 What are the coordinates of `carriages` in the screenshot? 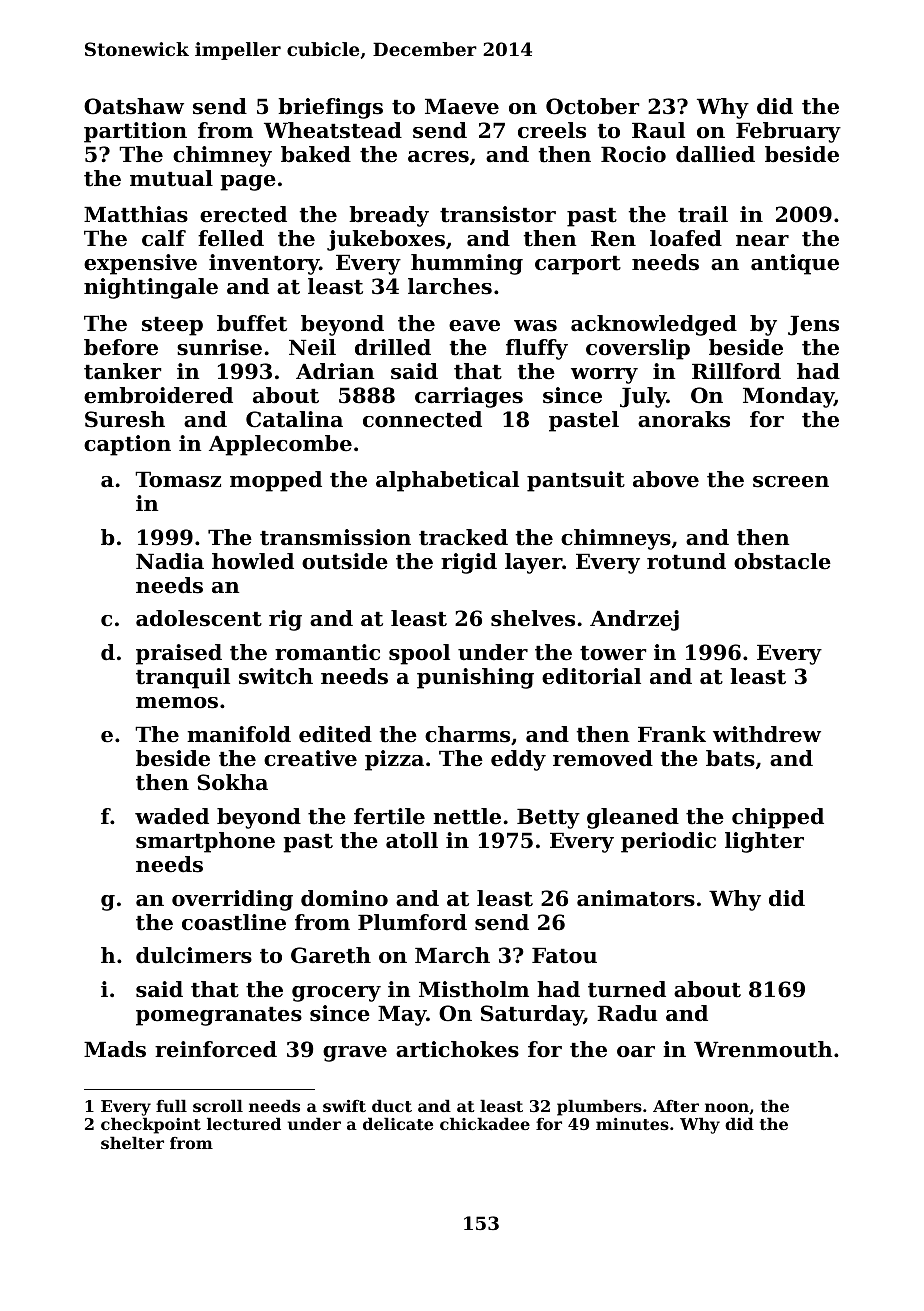 It's located at (469, 397).
